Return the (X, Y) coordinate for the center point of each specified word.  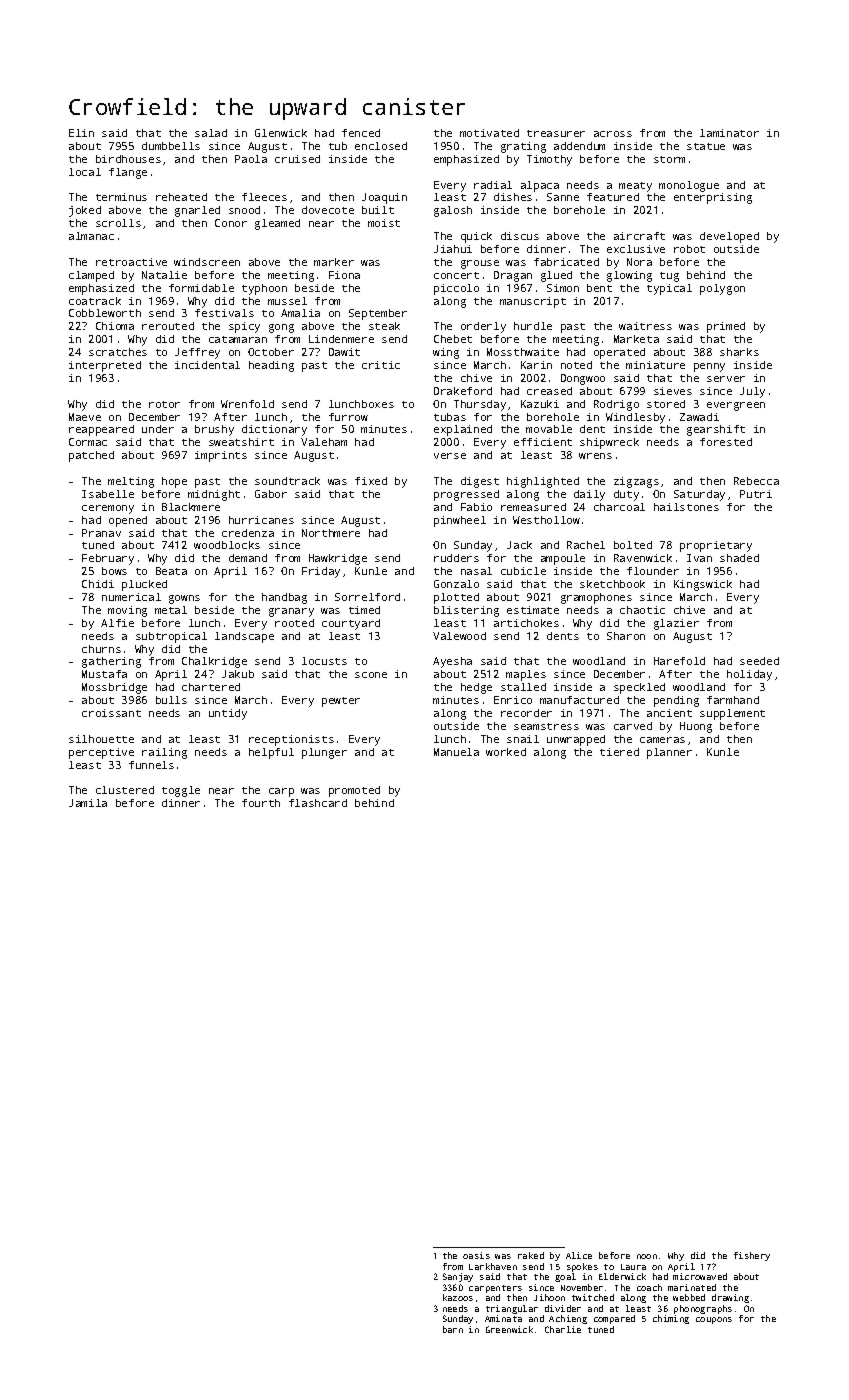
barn (453, 1329)
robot (689, 249)
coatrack (95, 301)
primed (726, 327)
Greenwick (509, 1329)
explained (463, 430)
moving (127, 611)
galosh (453, 211)
